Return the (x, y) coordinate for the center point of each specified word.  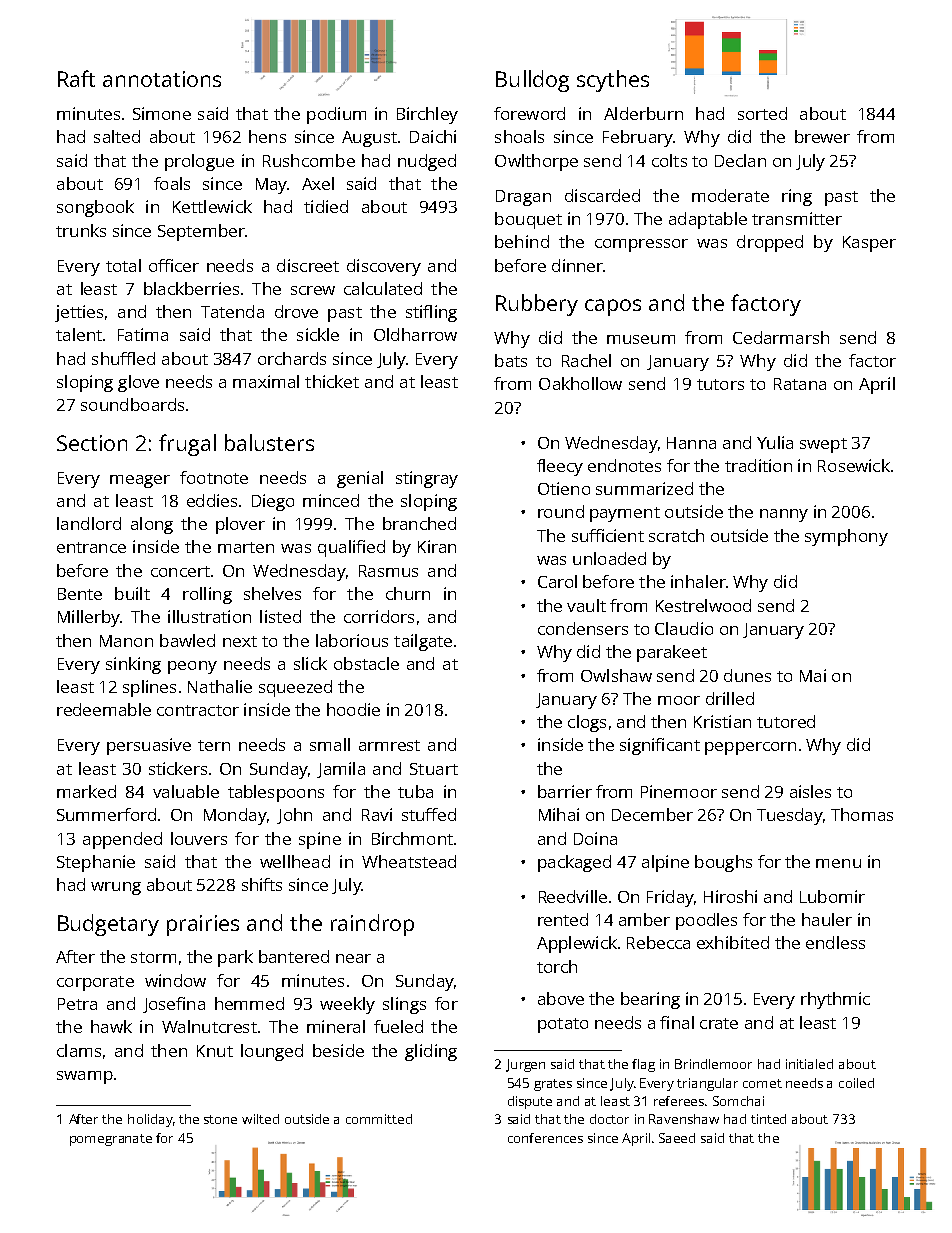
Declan (740, 160)
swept (823, 445)
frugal (187, 445)
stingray (427, 479)
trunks (81, 230)
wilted (260, 1119)
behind (522, 241)
